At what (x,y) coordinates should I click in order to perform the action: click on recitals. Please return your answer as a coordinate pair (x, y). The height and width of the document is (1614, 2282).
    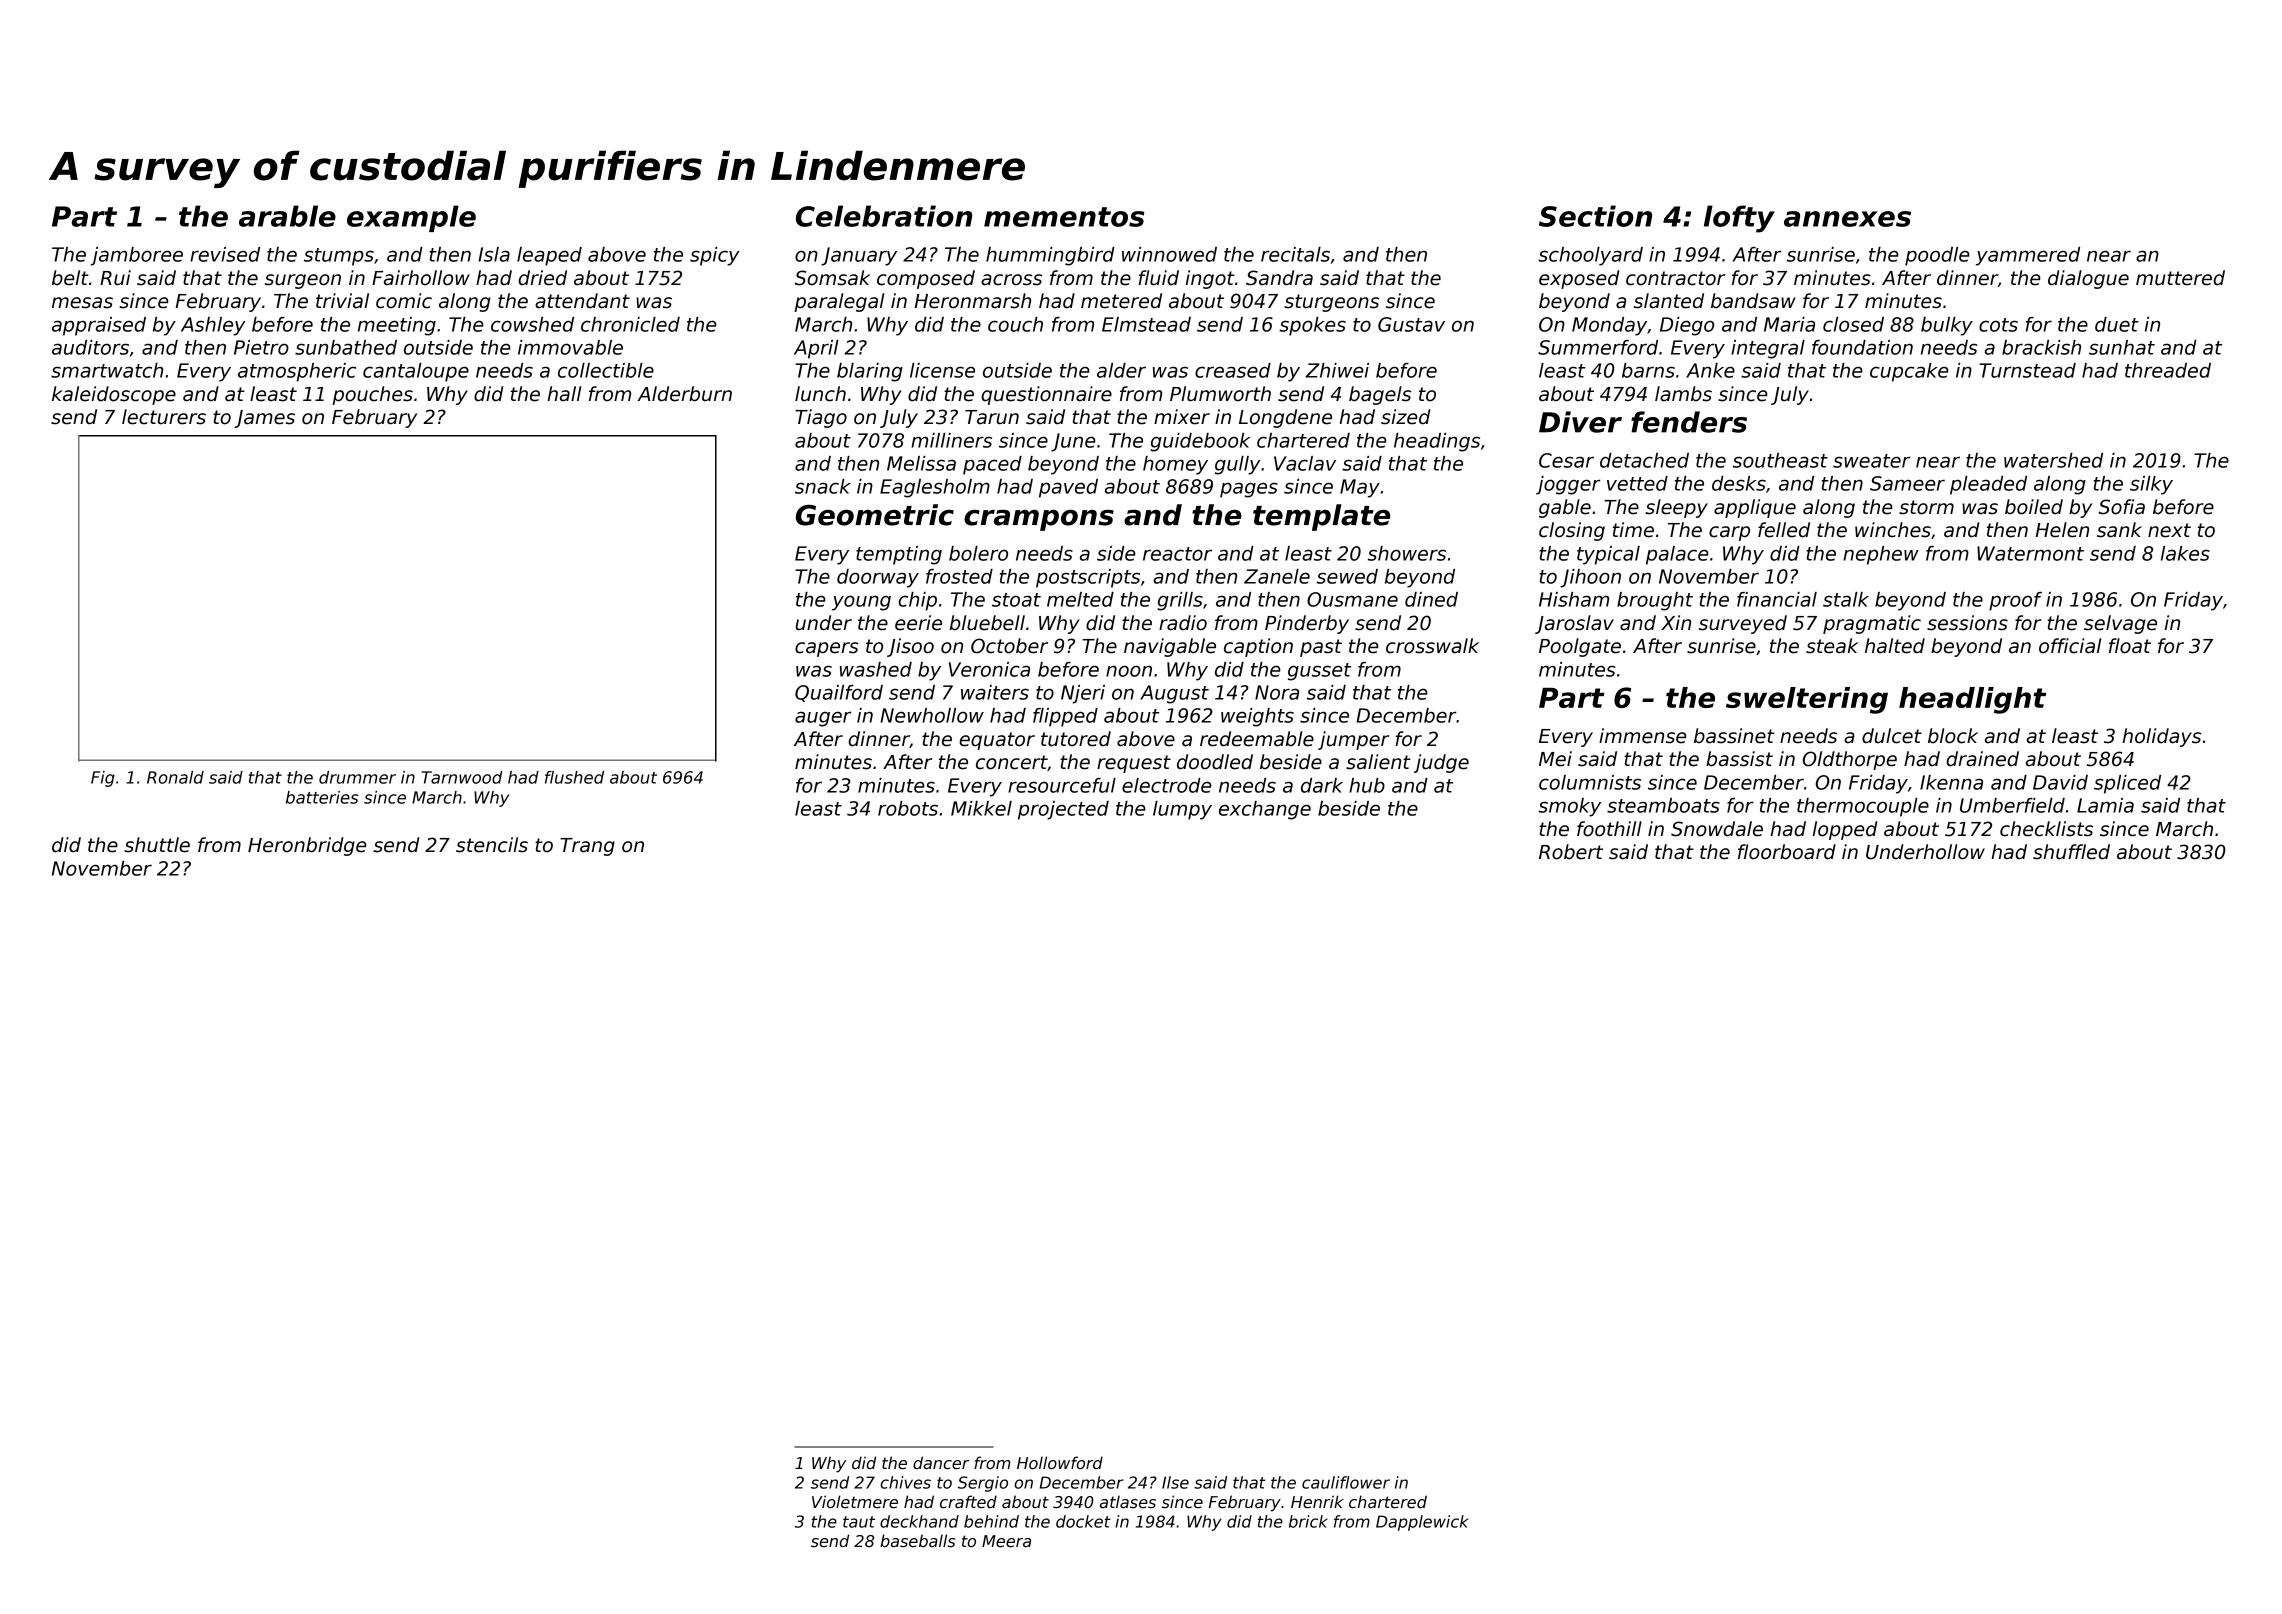
    Looking at the image, I should click on (1295, 254).
